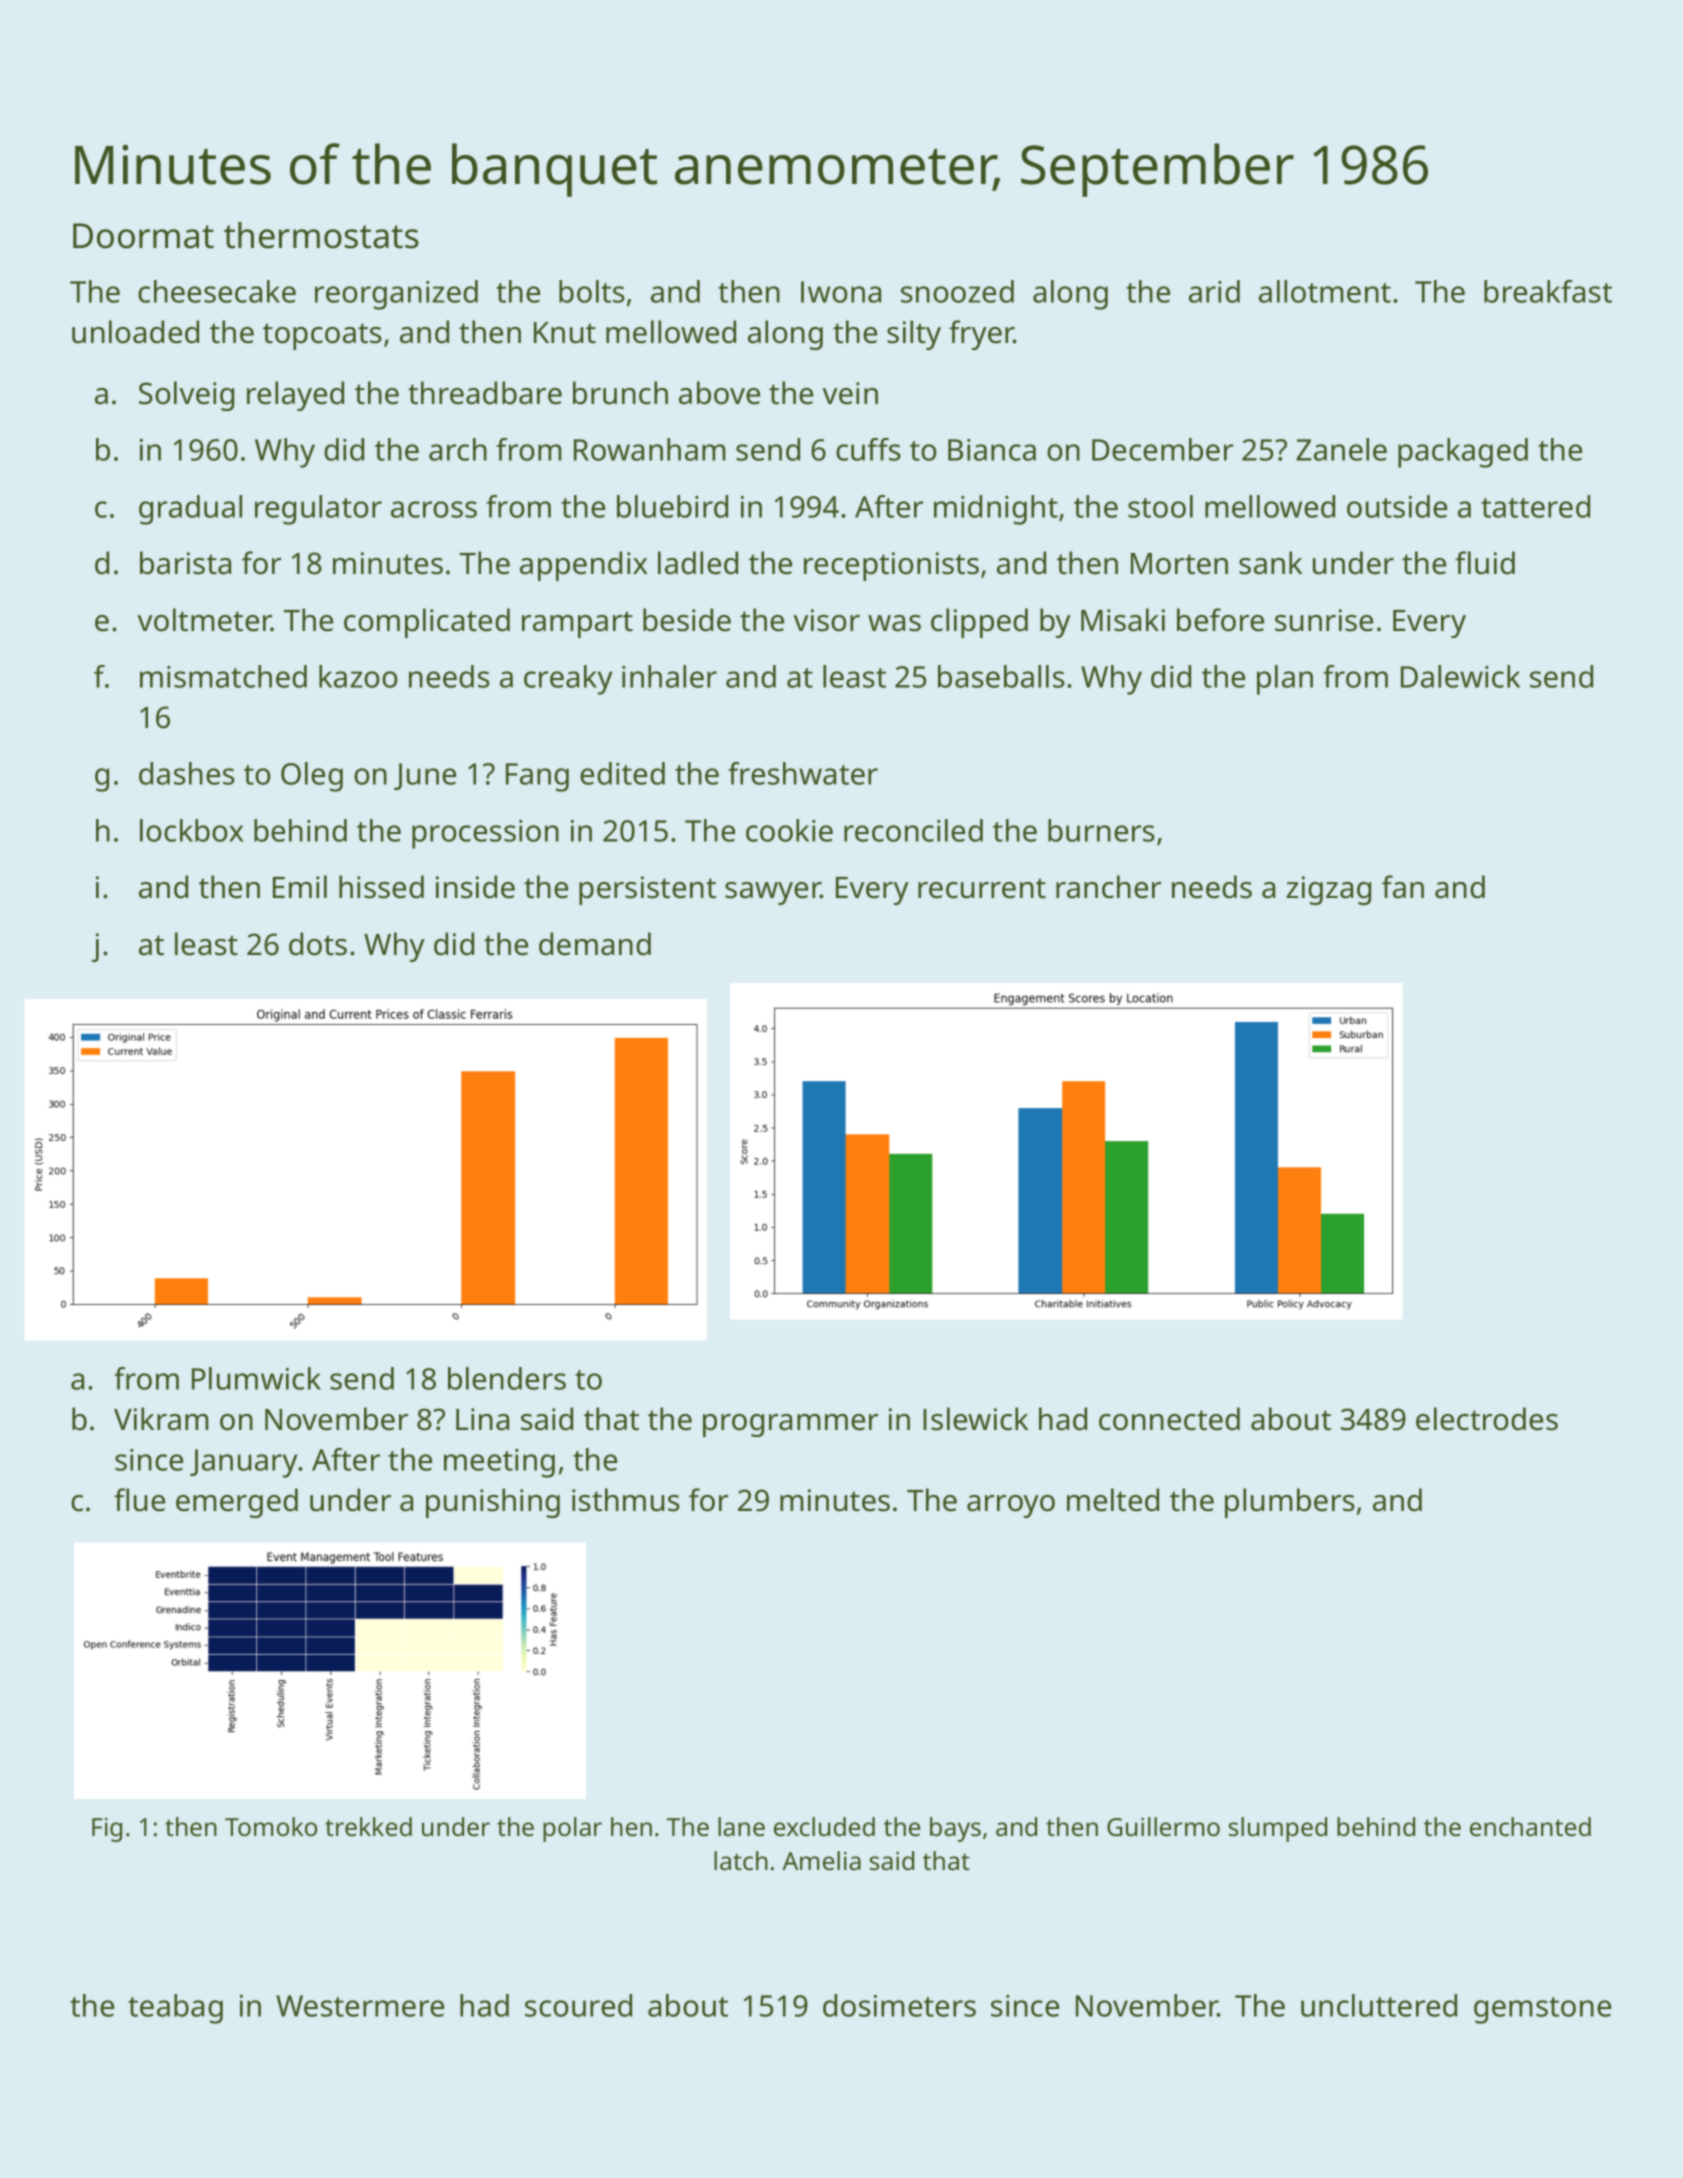 This document has width=1683, height=2178. Describe the element at coordinates (256, 1378) in the document. I see `Plumwick` at that location.
